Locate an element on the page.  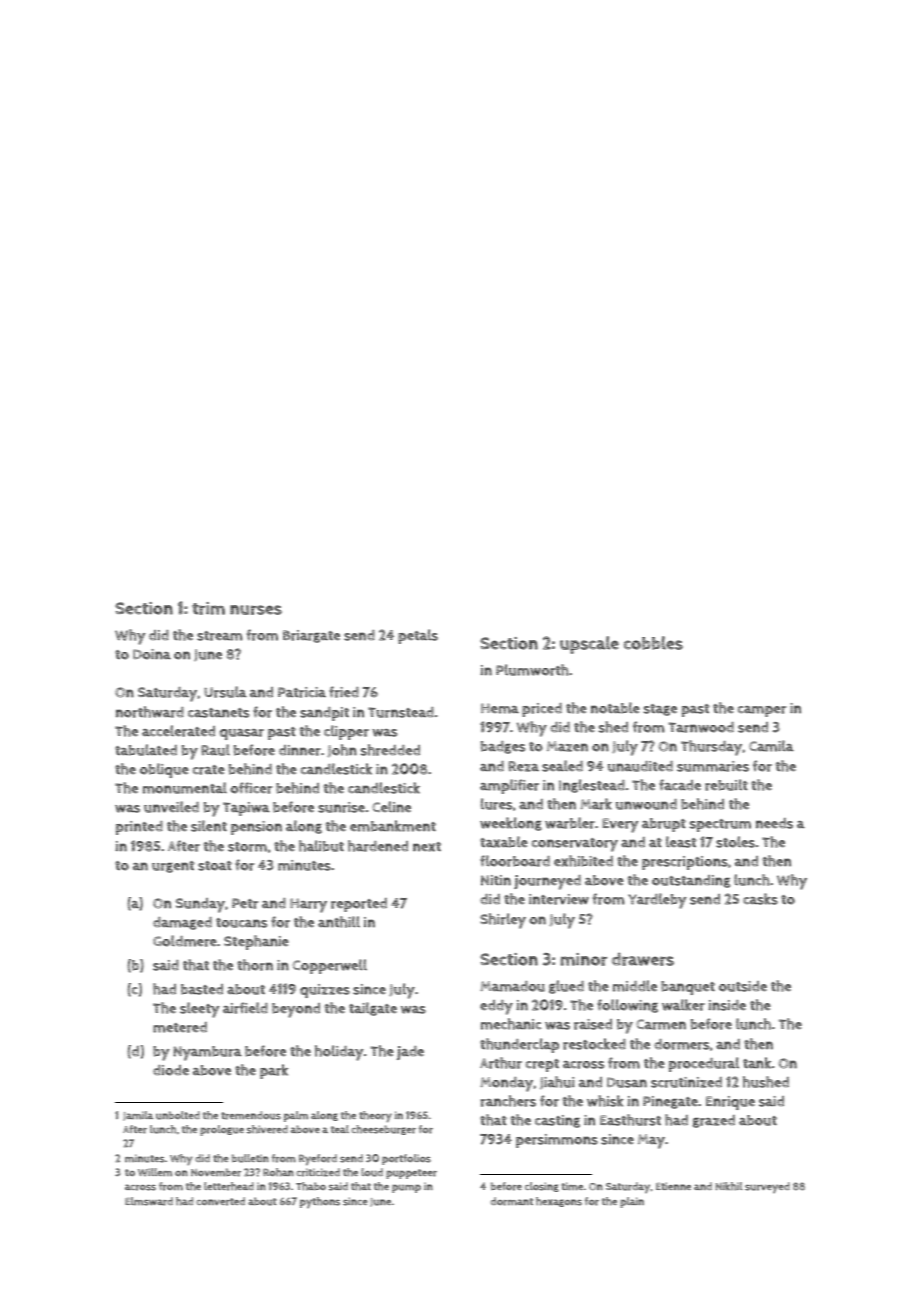
urgent is located at coordinates (173, 867).
